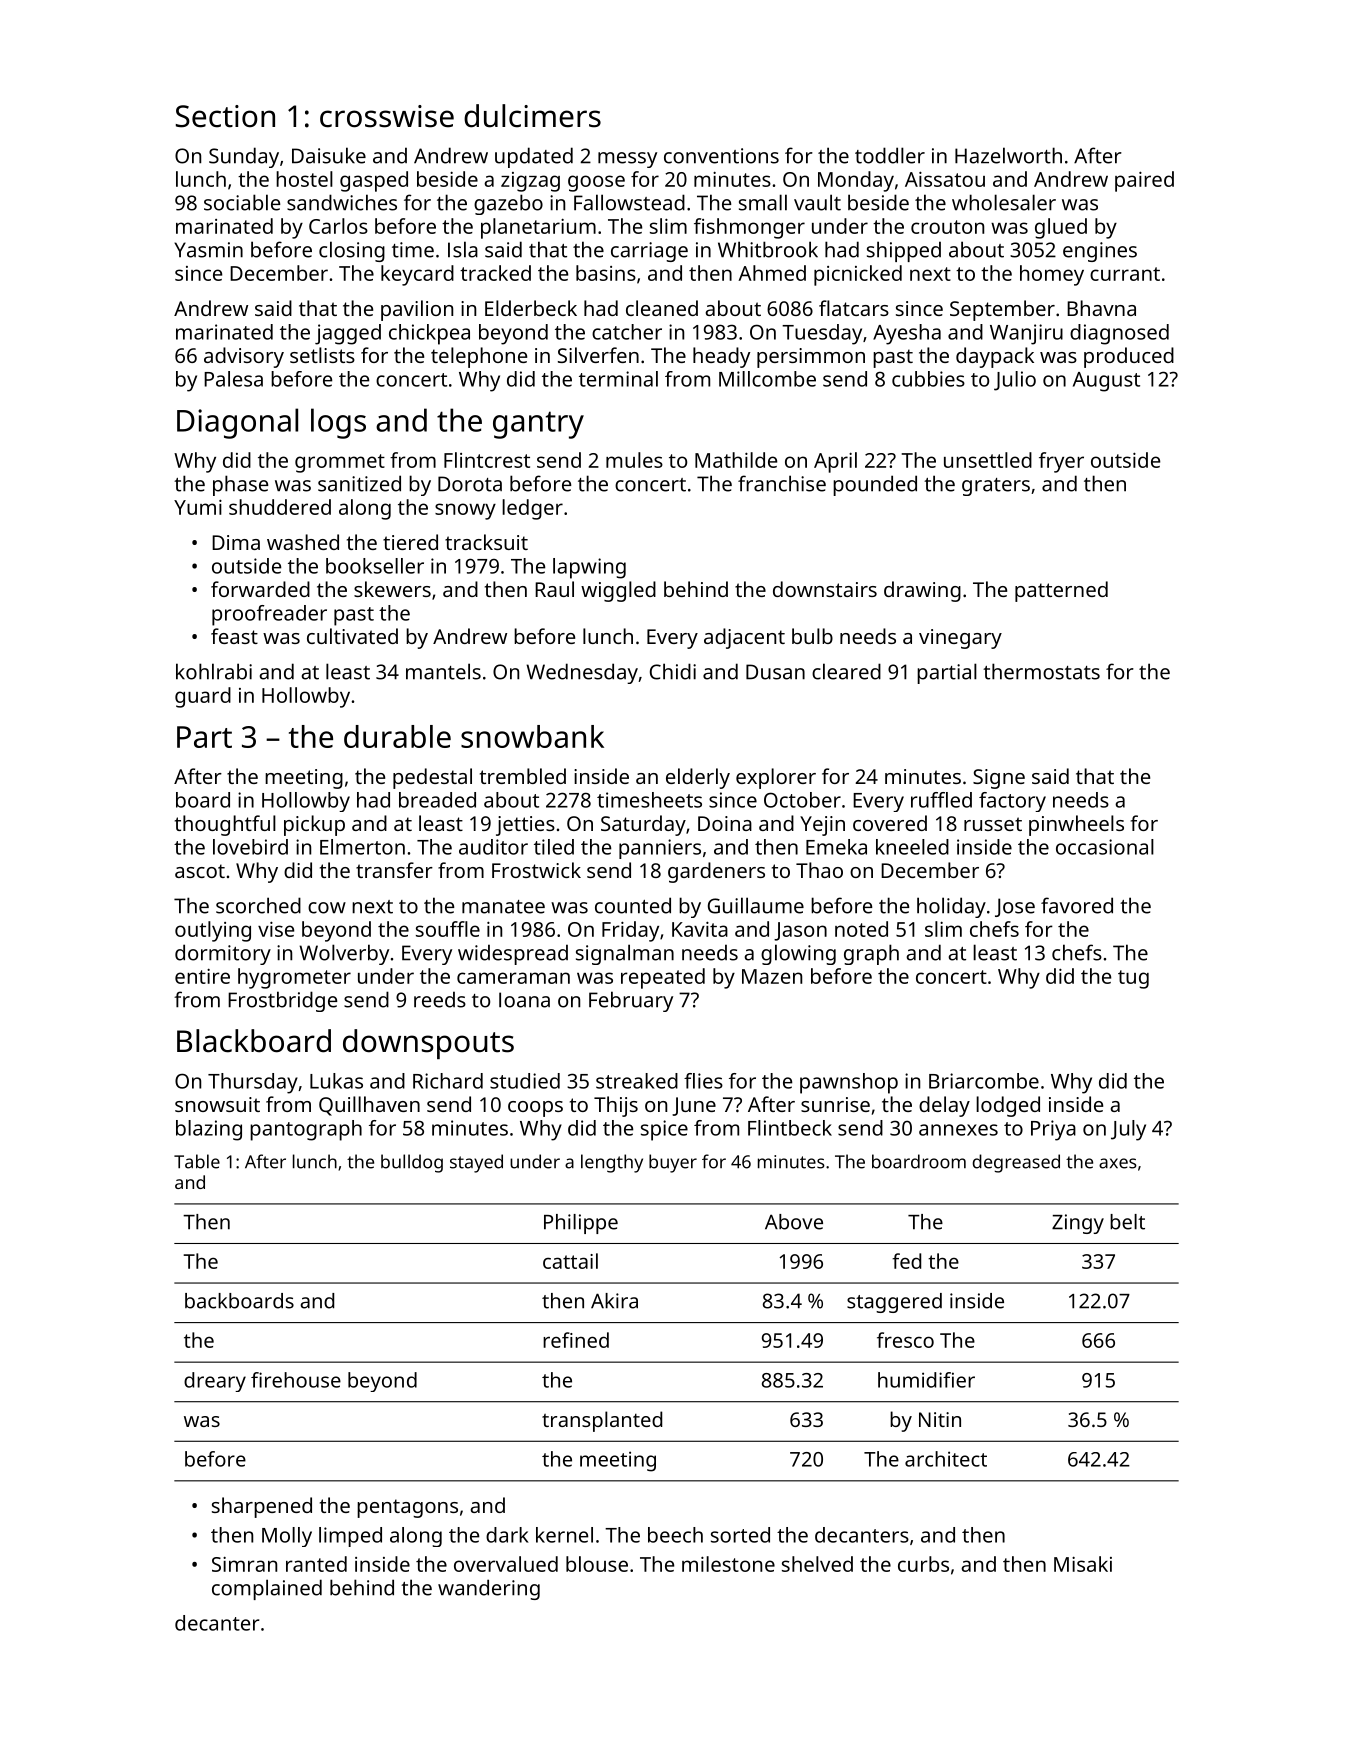 The height and width of the image is (1750, 1353). What do you see at coordinates (673, 671) in the image?
I see `Chidi` at bounding box center [673, 671].
